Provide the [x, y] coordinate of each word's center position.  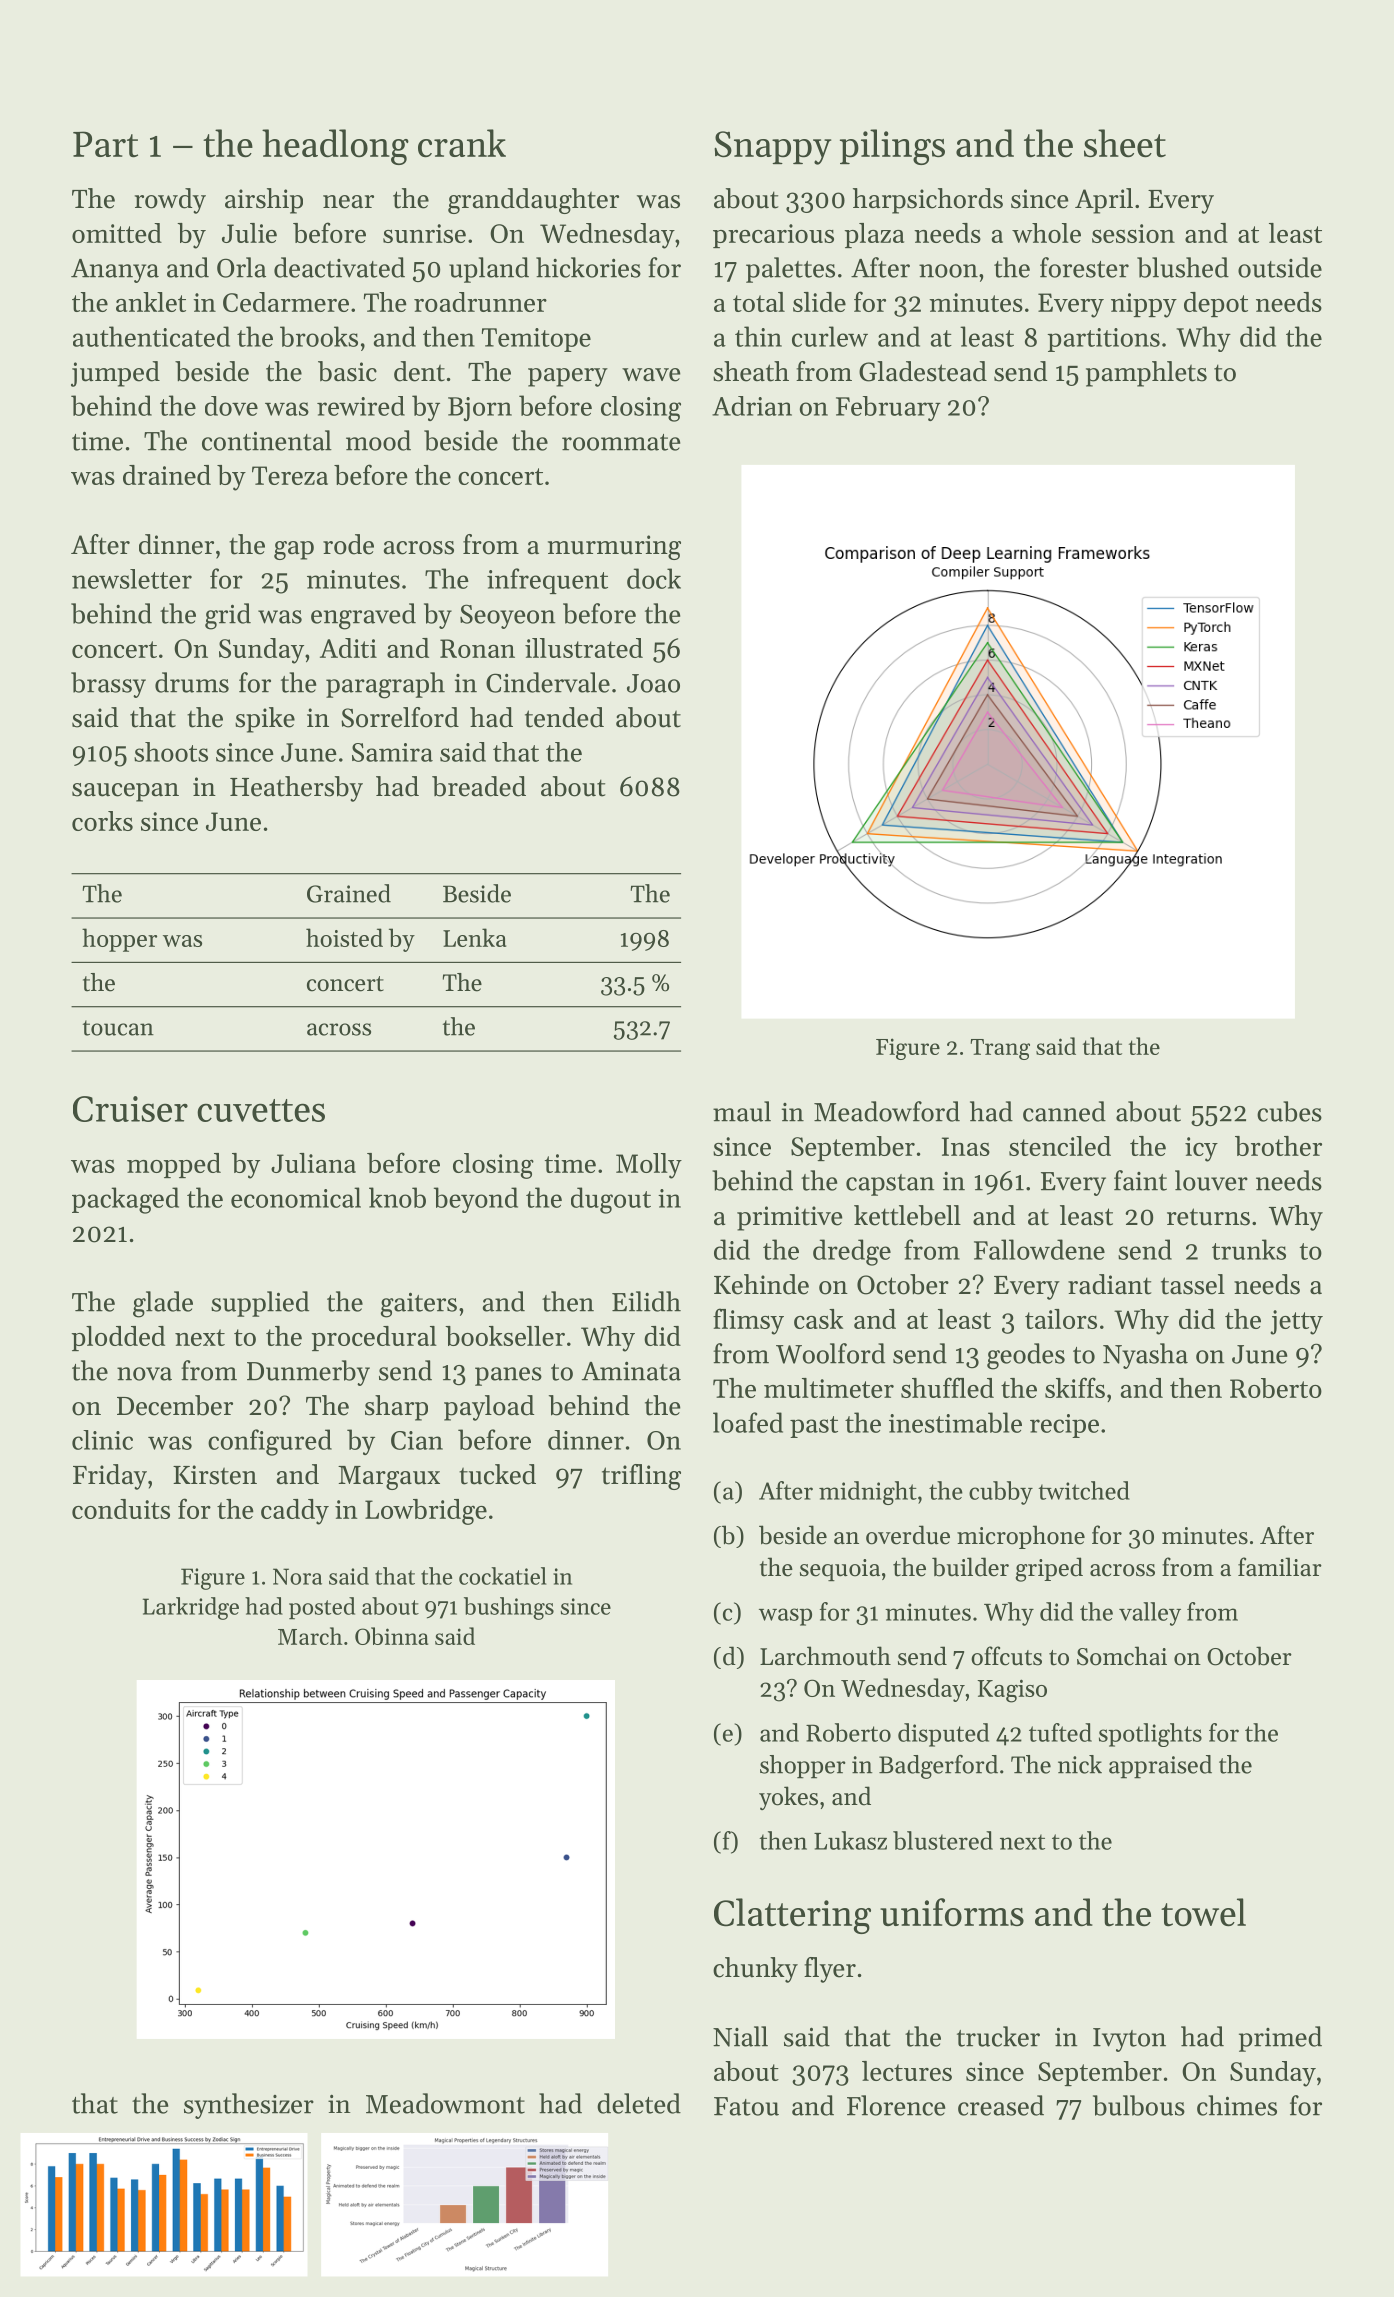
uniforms [952, 1912]
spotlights [1150, 1735]
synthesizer [249, 2106]
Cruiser [130, 1109]
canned [1064, 1111]
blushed [1183, 267]
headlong [335, 147]
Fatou [746, 2106]
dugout [611, 1200]
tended [564, 717]
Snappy [772, 148]
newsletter [132, 579]
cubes [1289, 1111]
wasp [785, 1617]
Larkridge [191, 1608]
